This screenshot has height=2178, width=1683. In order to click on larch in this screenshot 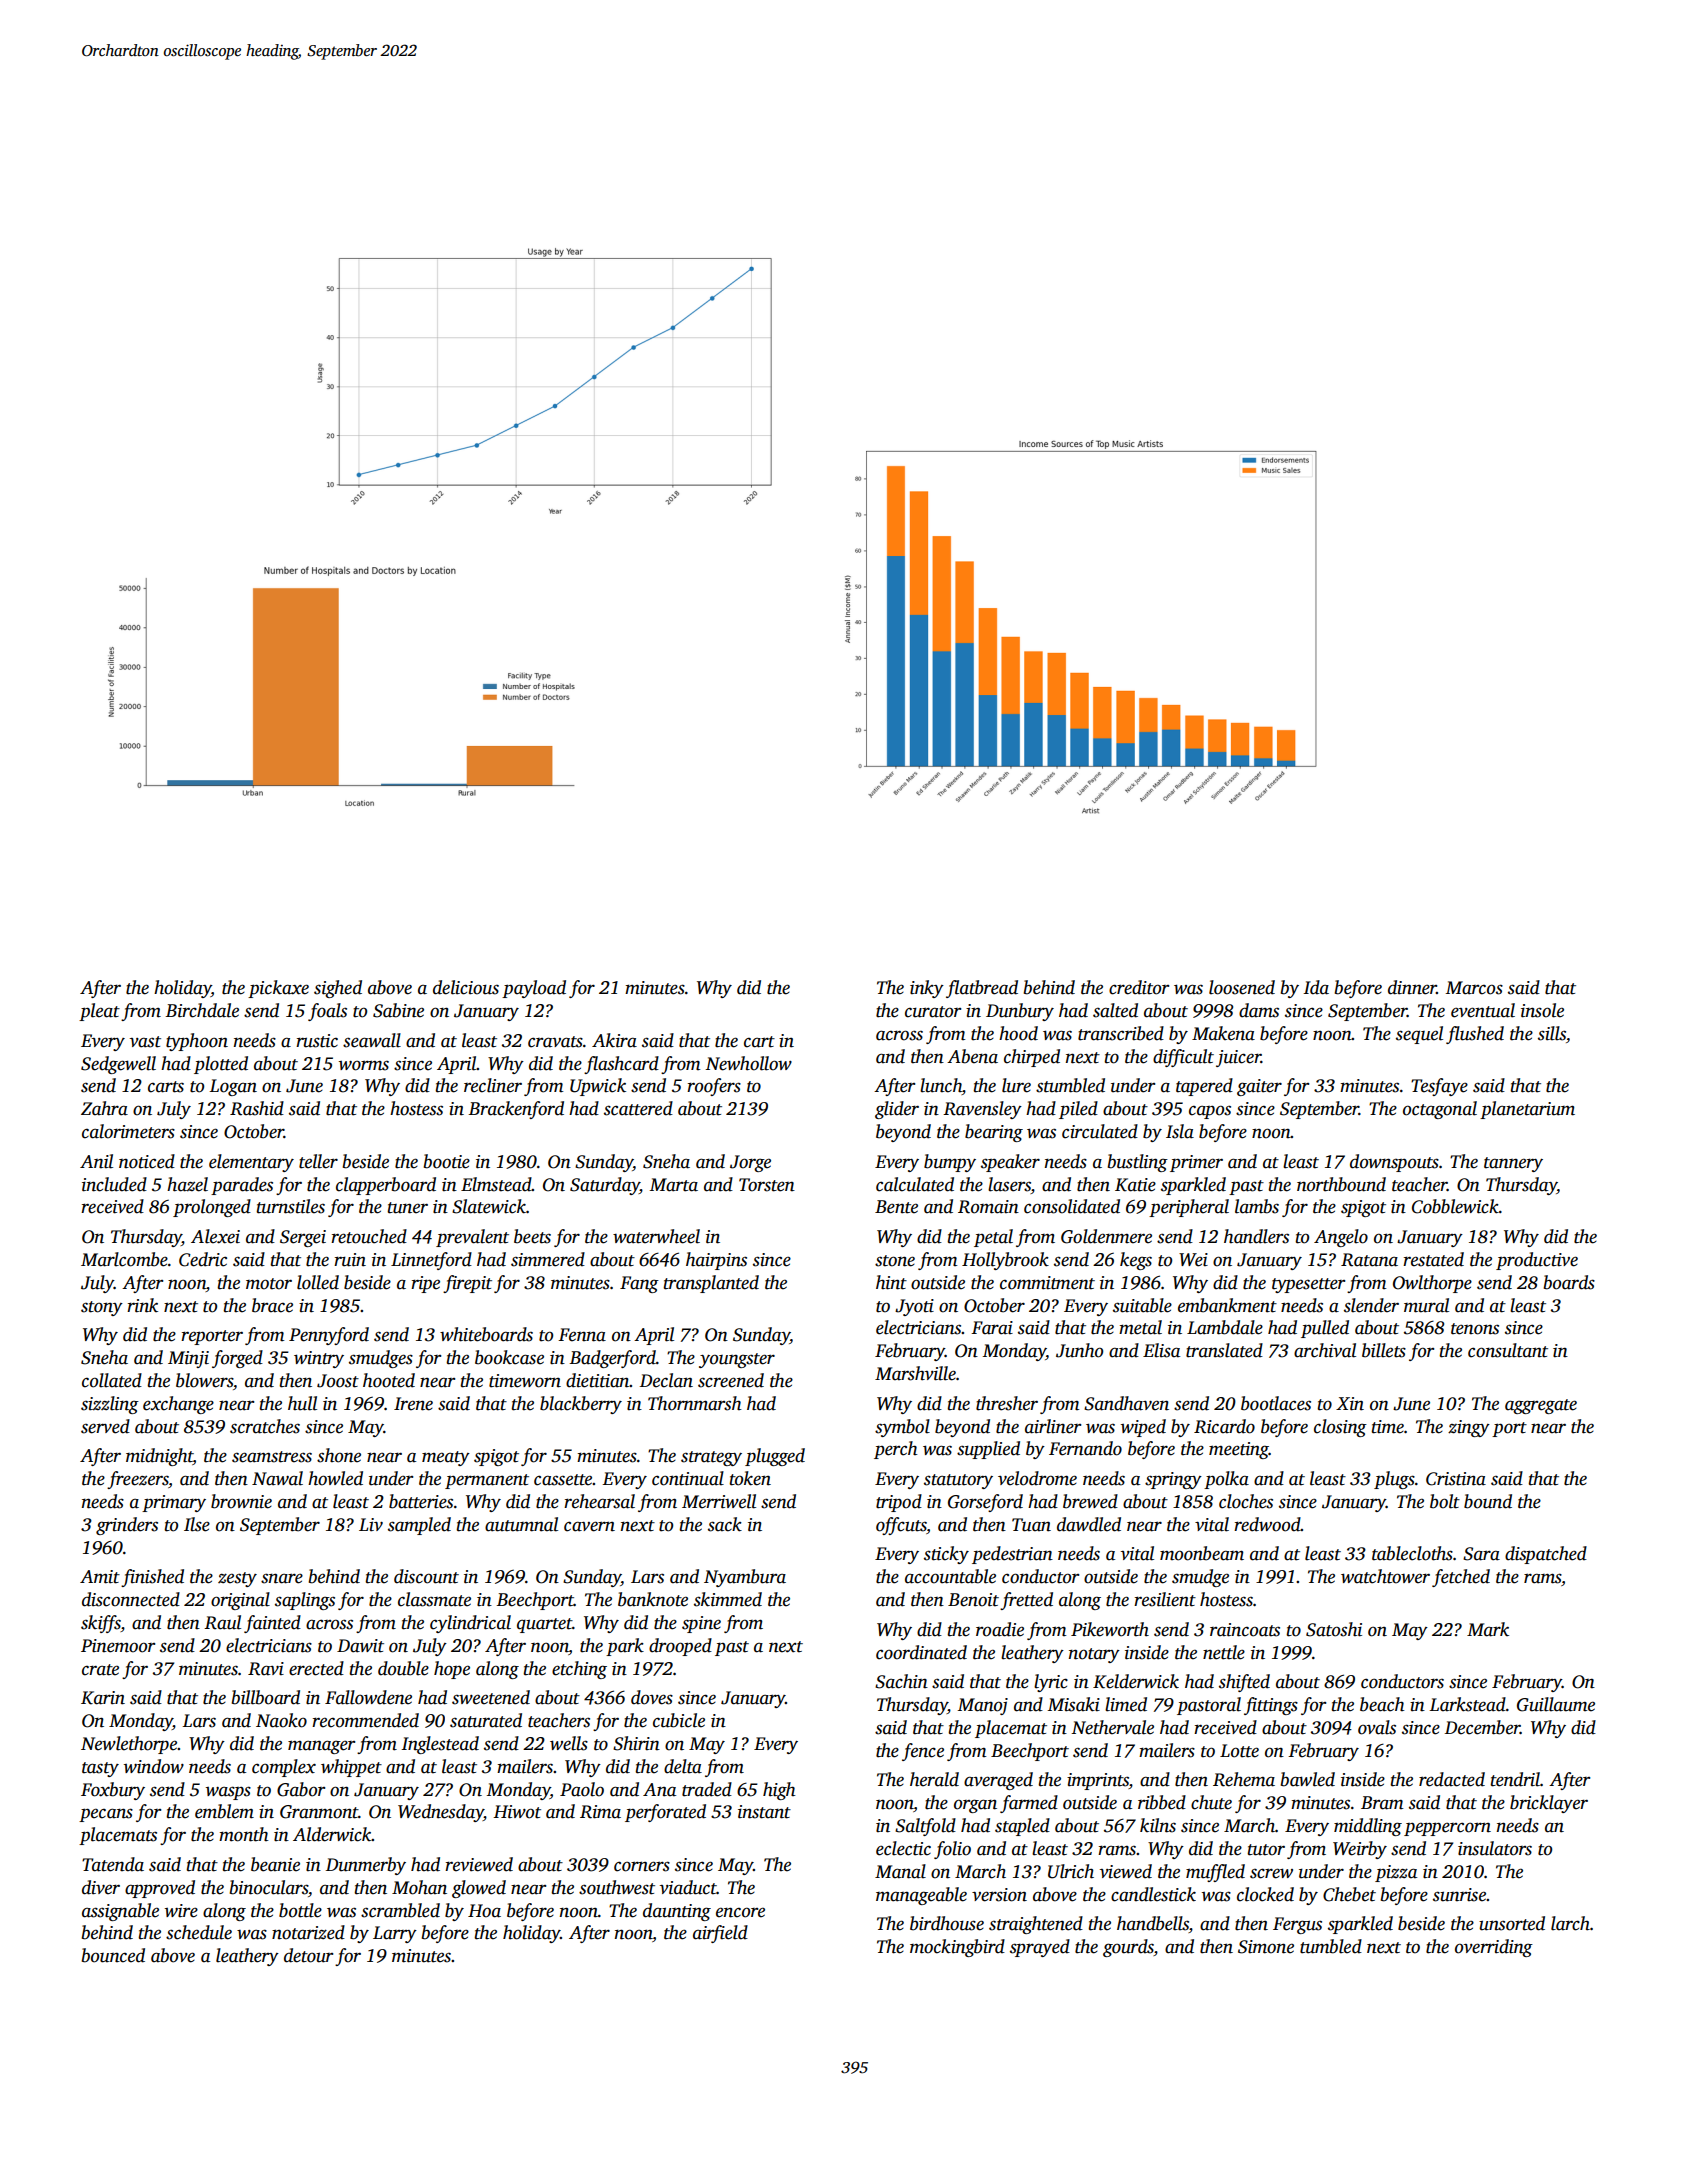, I will do `click(1570, 1923)`.
